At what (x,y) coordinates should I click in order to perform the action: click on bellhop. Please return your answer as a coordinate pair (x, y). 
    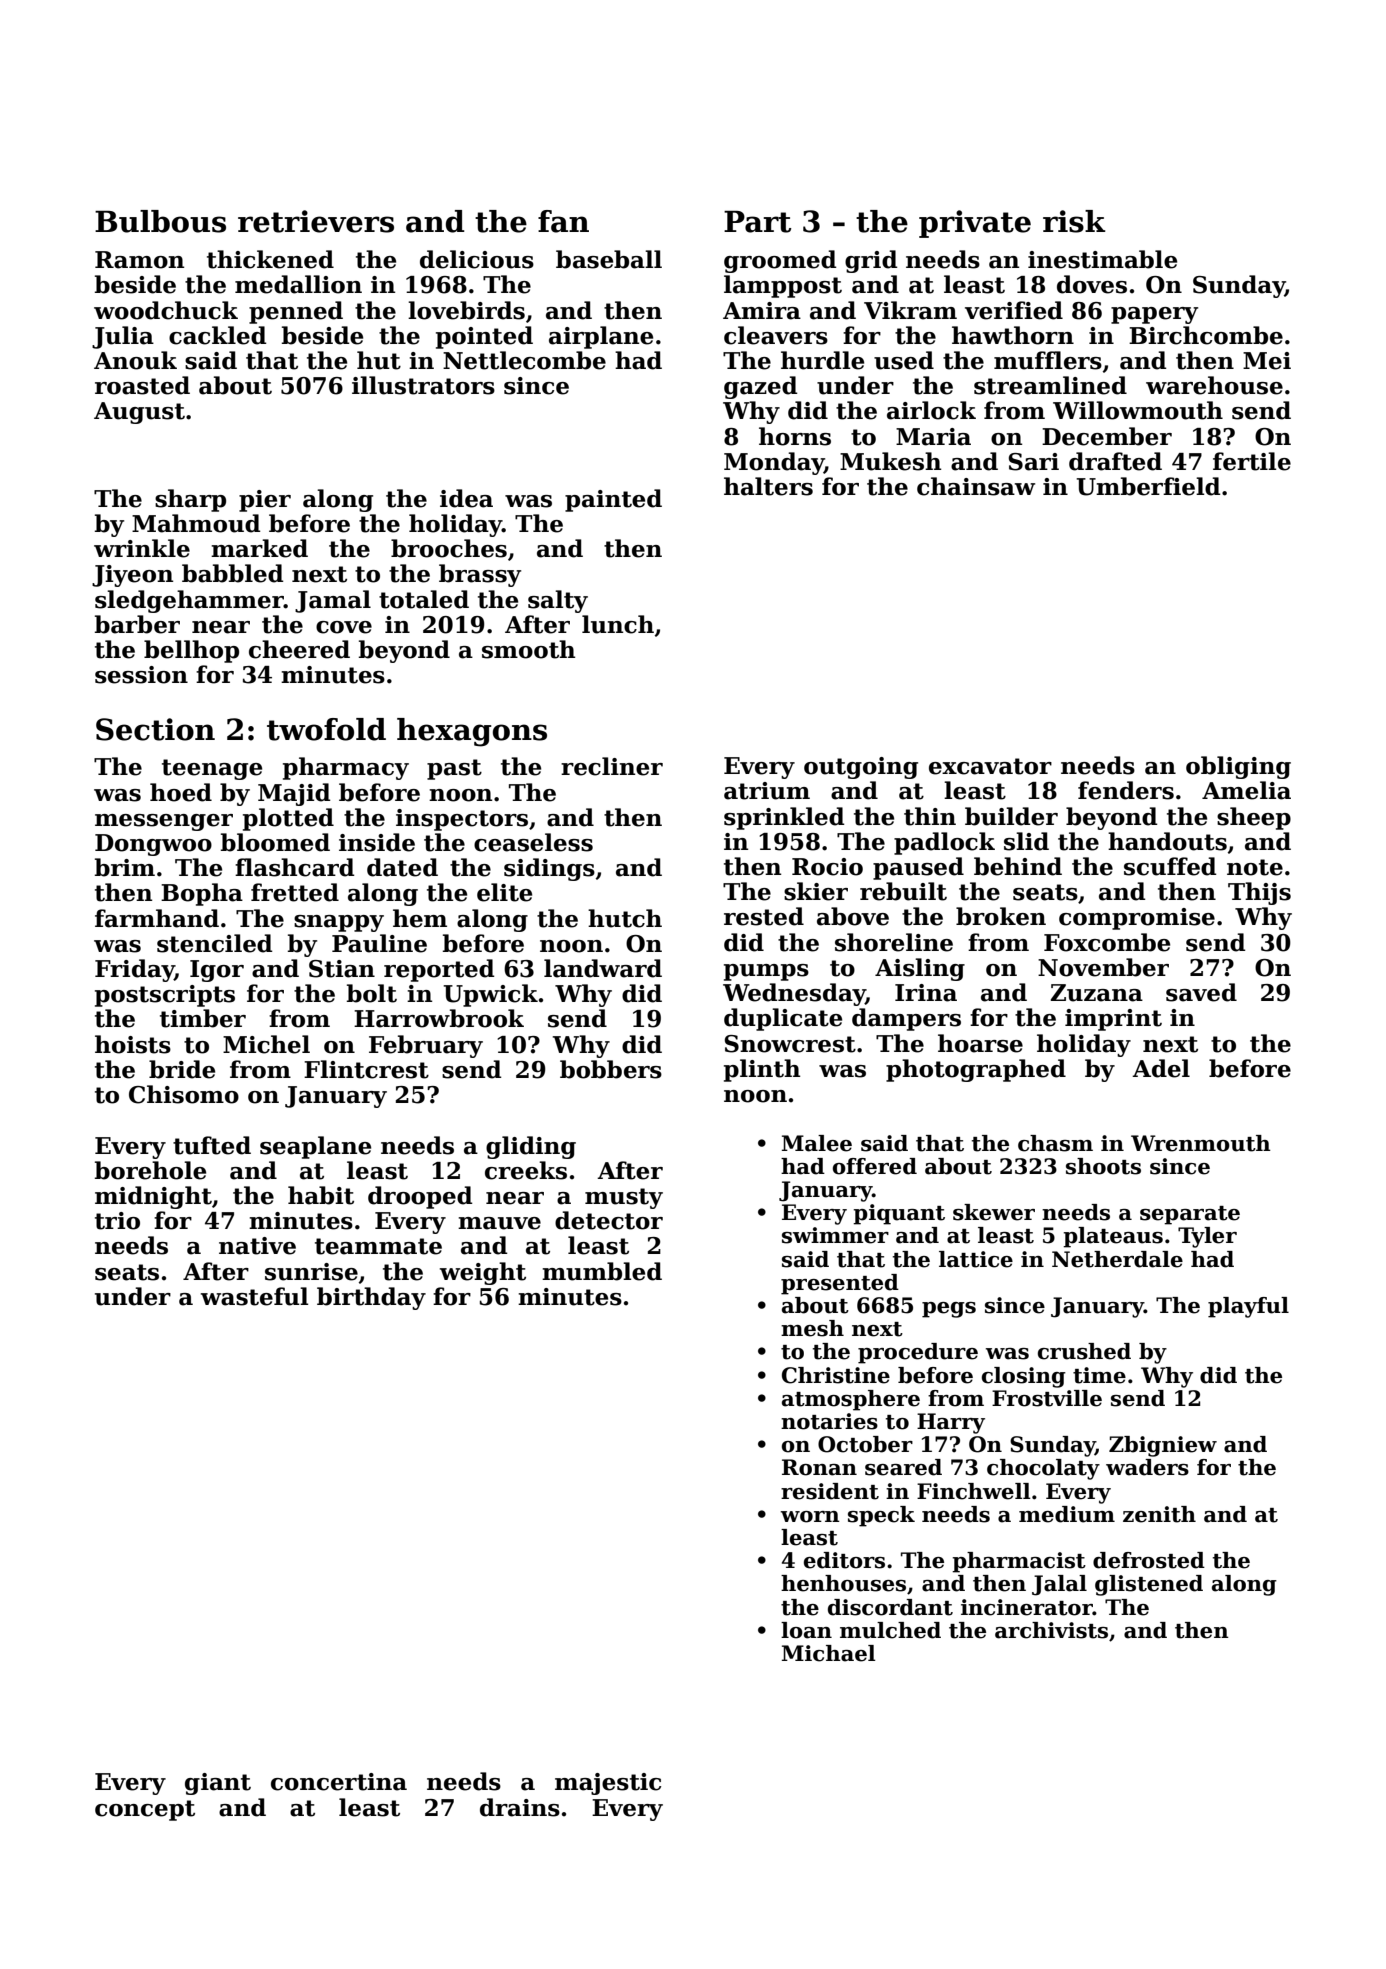
    Looking at the image, I should click on (191, 651).
